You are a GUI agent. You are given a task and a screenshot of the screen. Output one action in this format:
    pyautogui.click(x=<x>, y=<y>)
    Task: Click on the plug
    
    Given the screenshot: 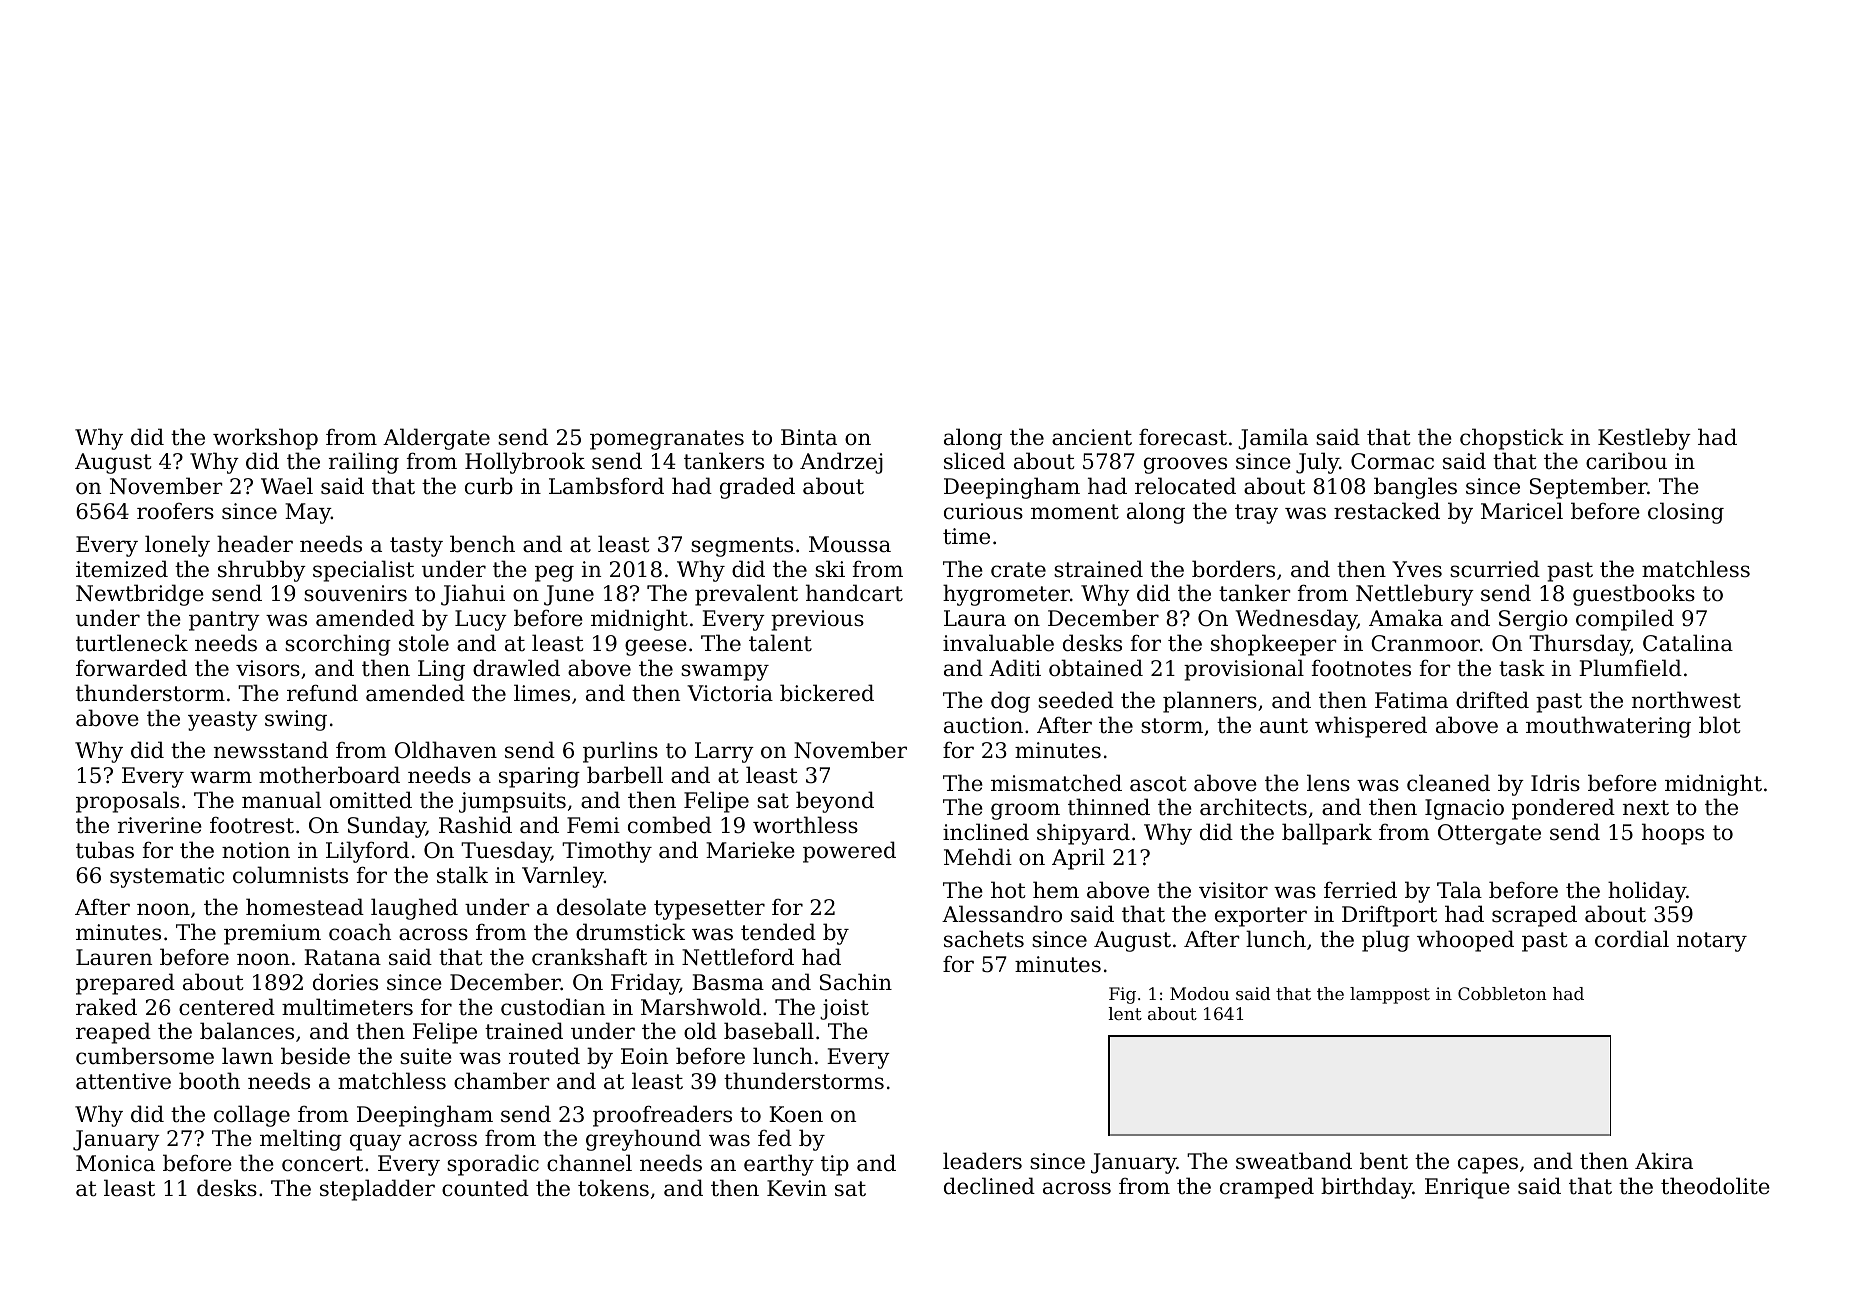 What is the action you would take?
    pyautogui.click(x=1386, y=941)
